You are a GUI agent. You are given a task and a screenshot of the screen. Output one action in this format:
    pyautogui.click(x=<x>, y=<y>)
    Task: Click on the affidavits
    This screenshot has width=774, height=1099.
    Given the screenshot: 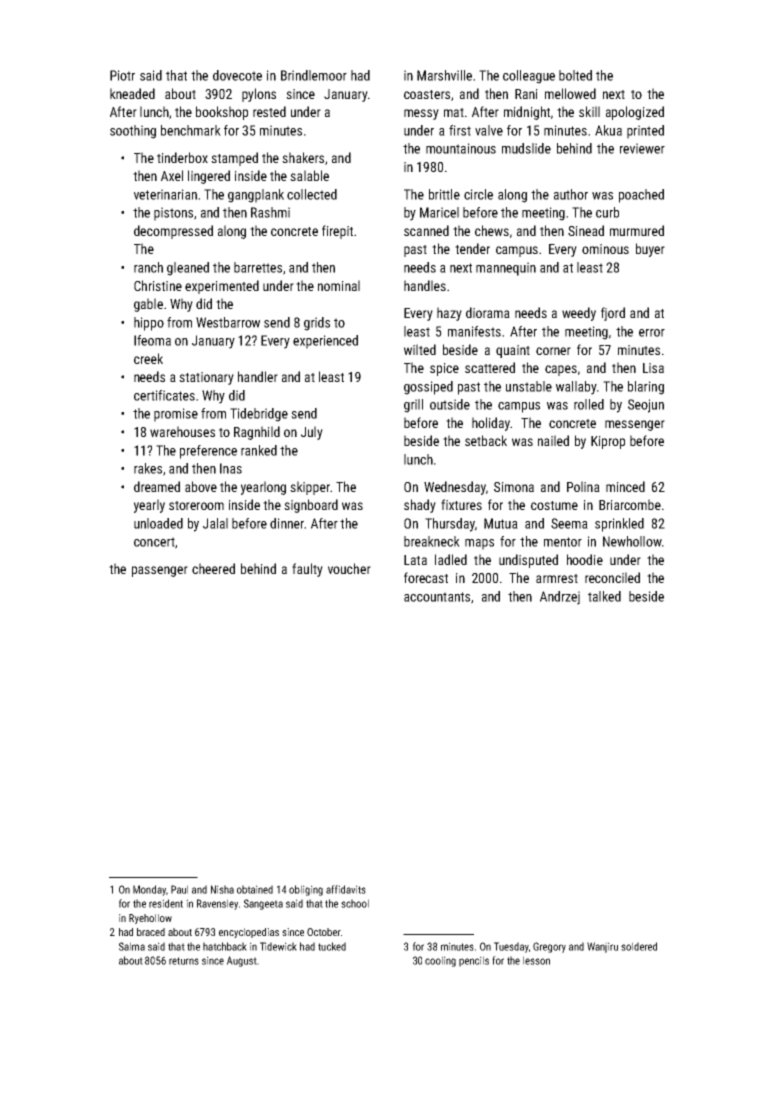 What is the action you would take?
    pyautogui.click(x=346, y=889)
